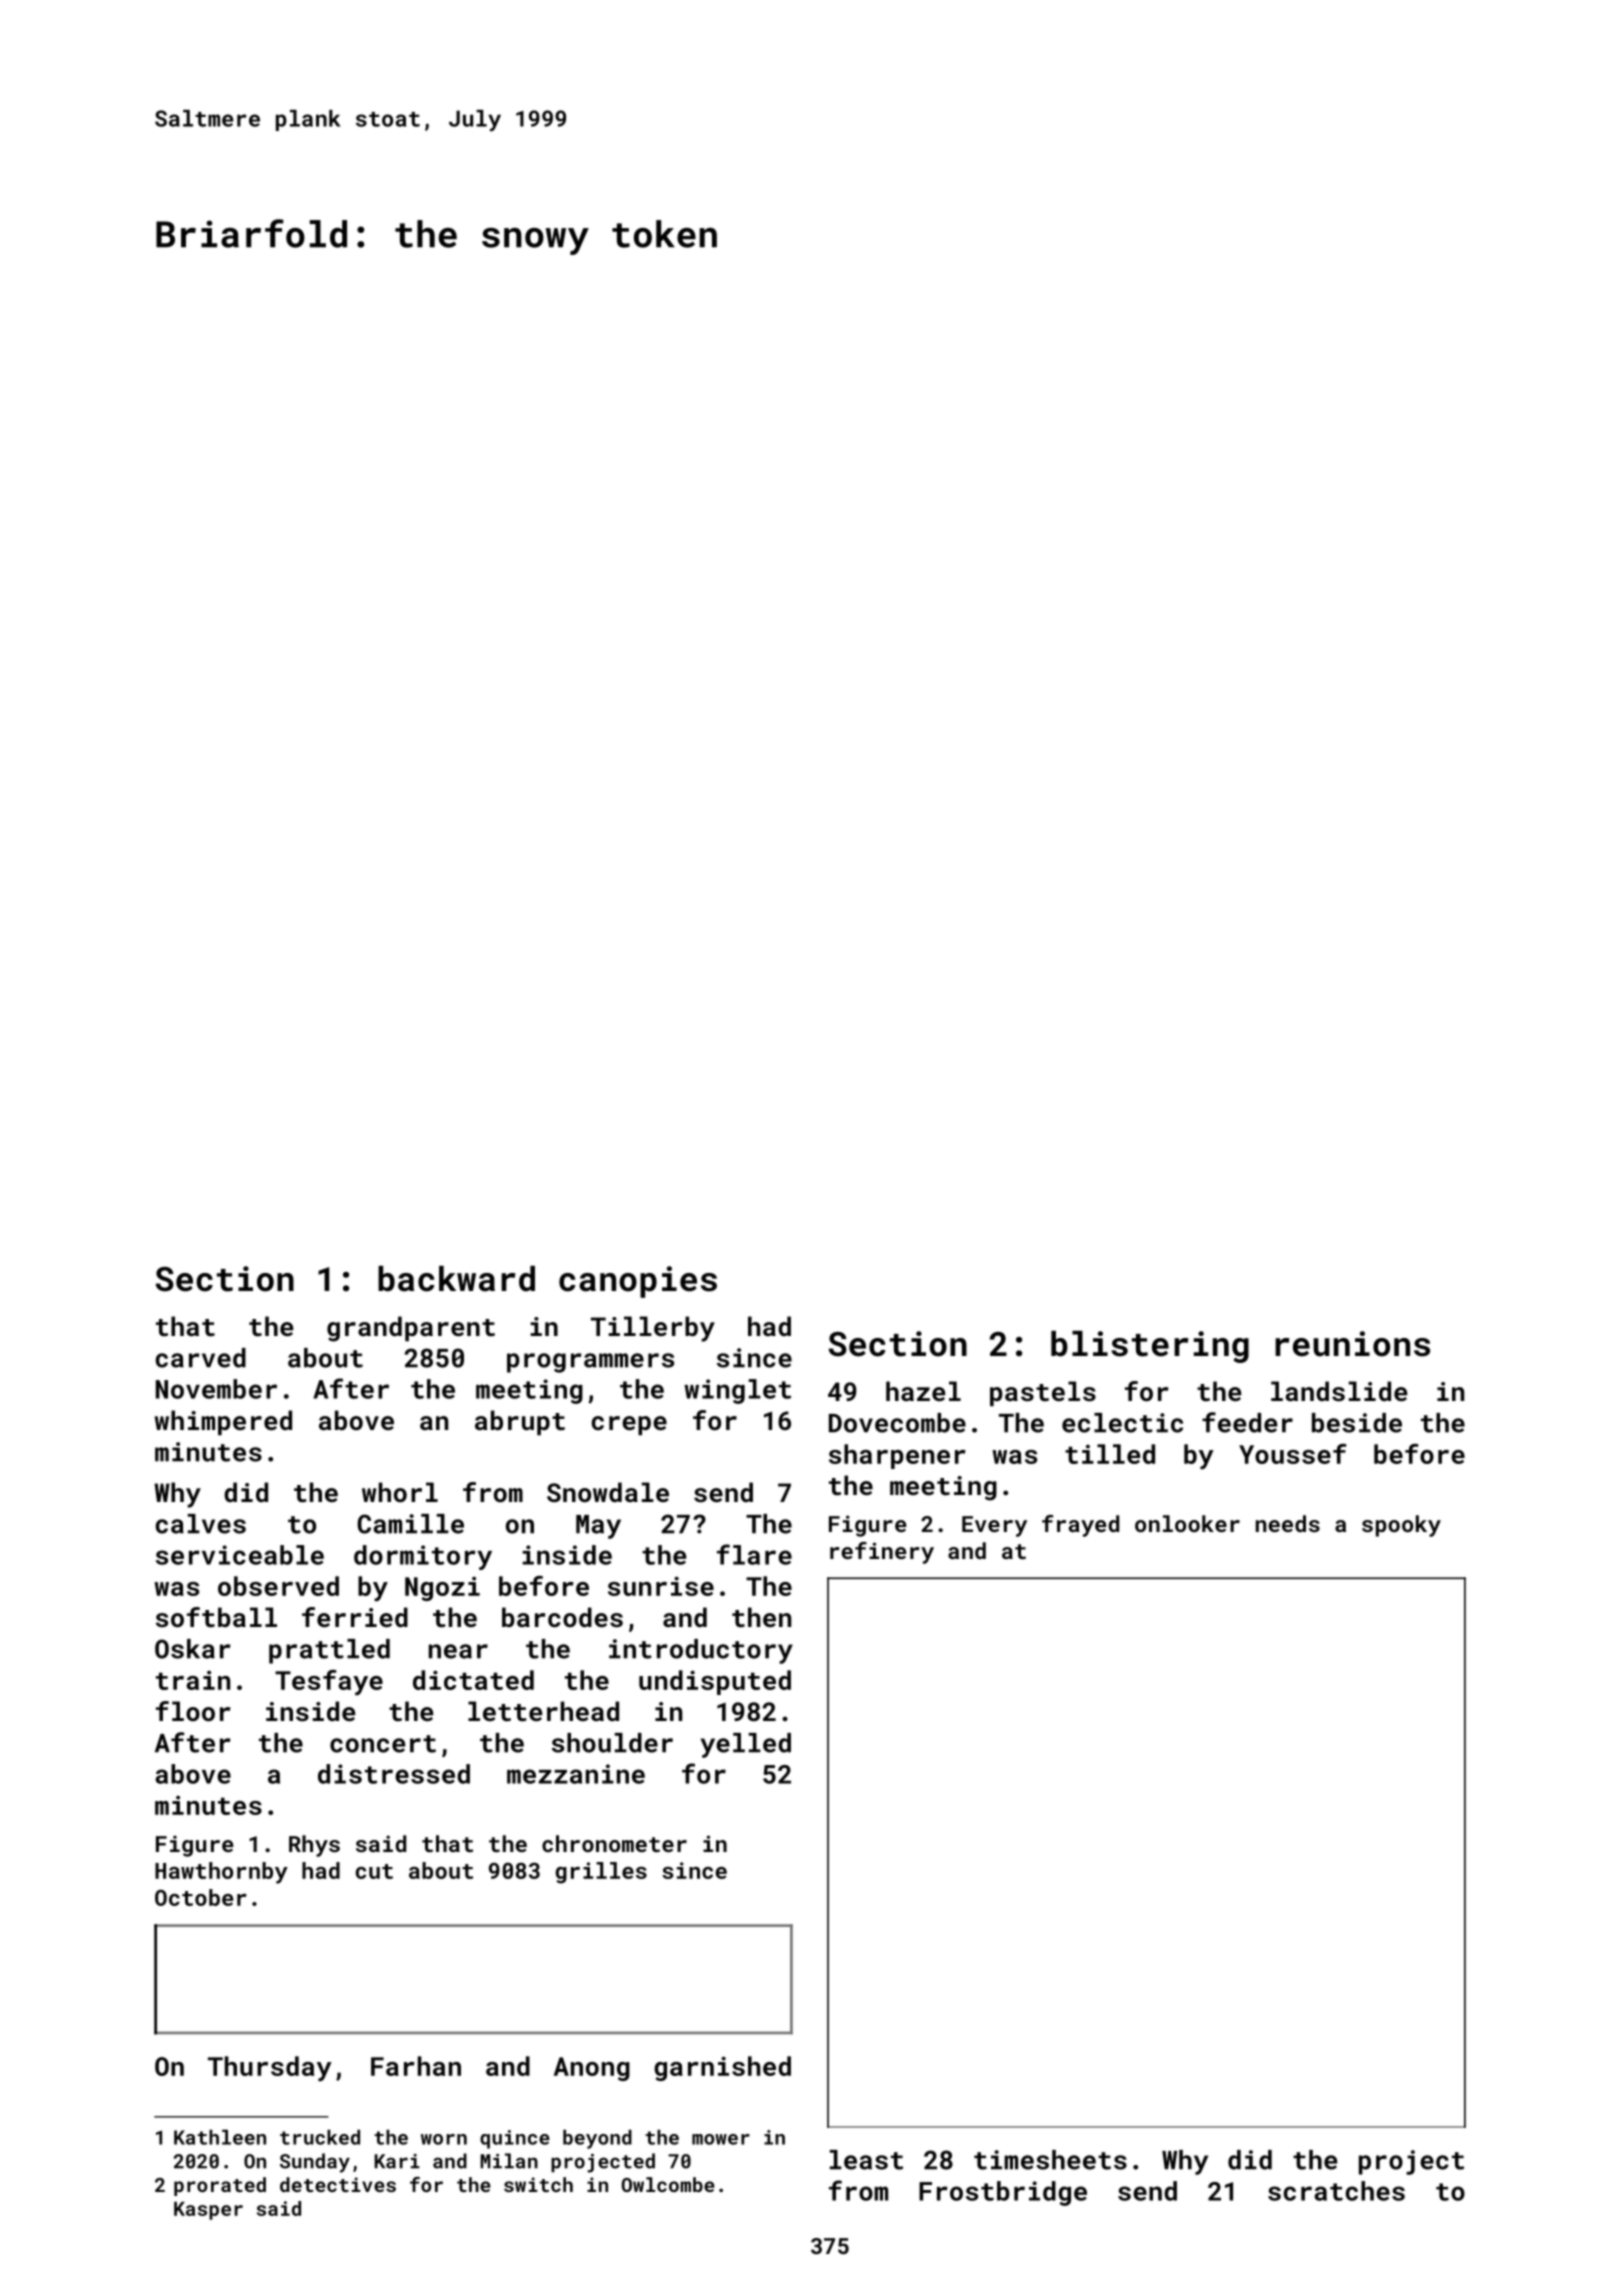 The width and height of the screenshot is (1620, 2292). Describe the element at coordinates (208, 2211) in the screenshot. I see `Kasper` at that location.
